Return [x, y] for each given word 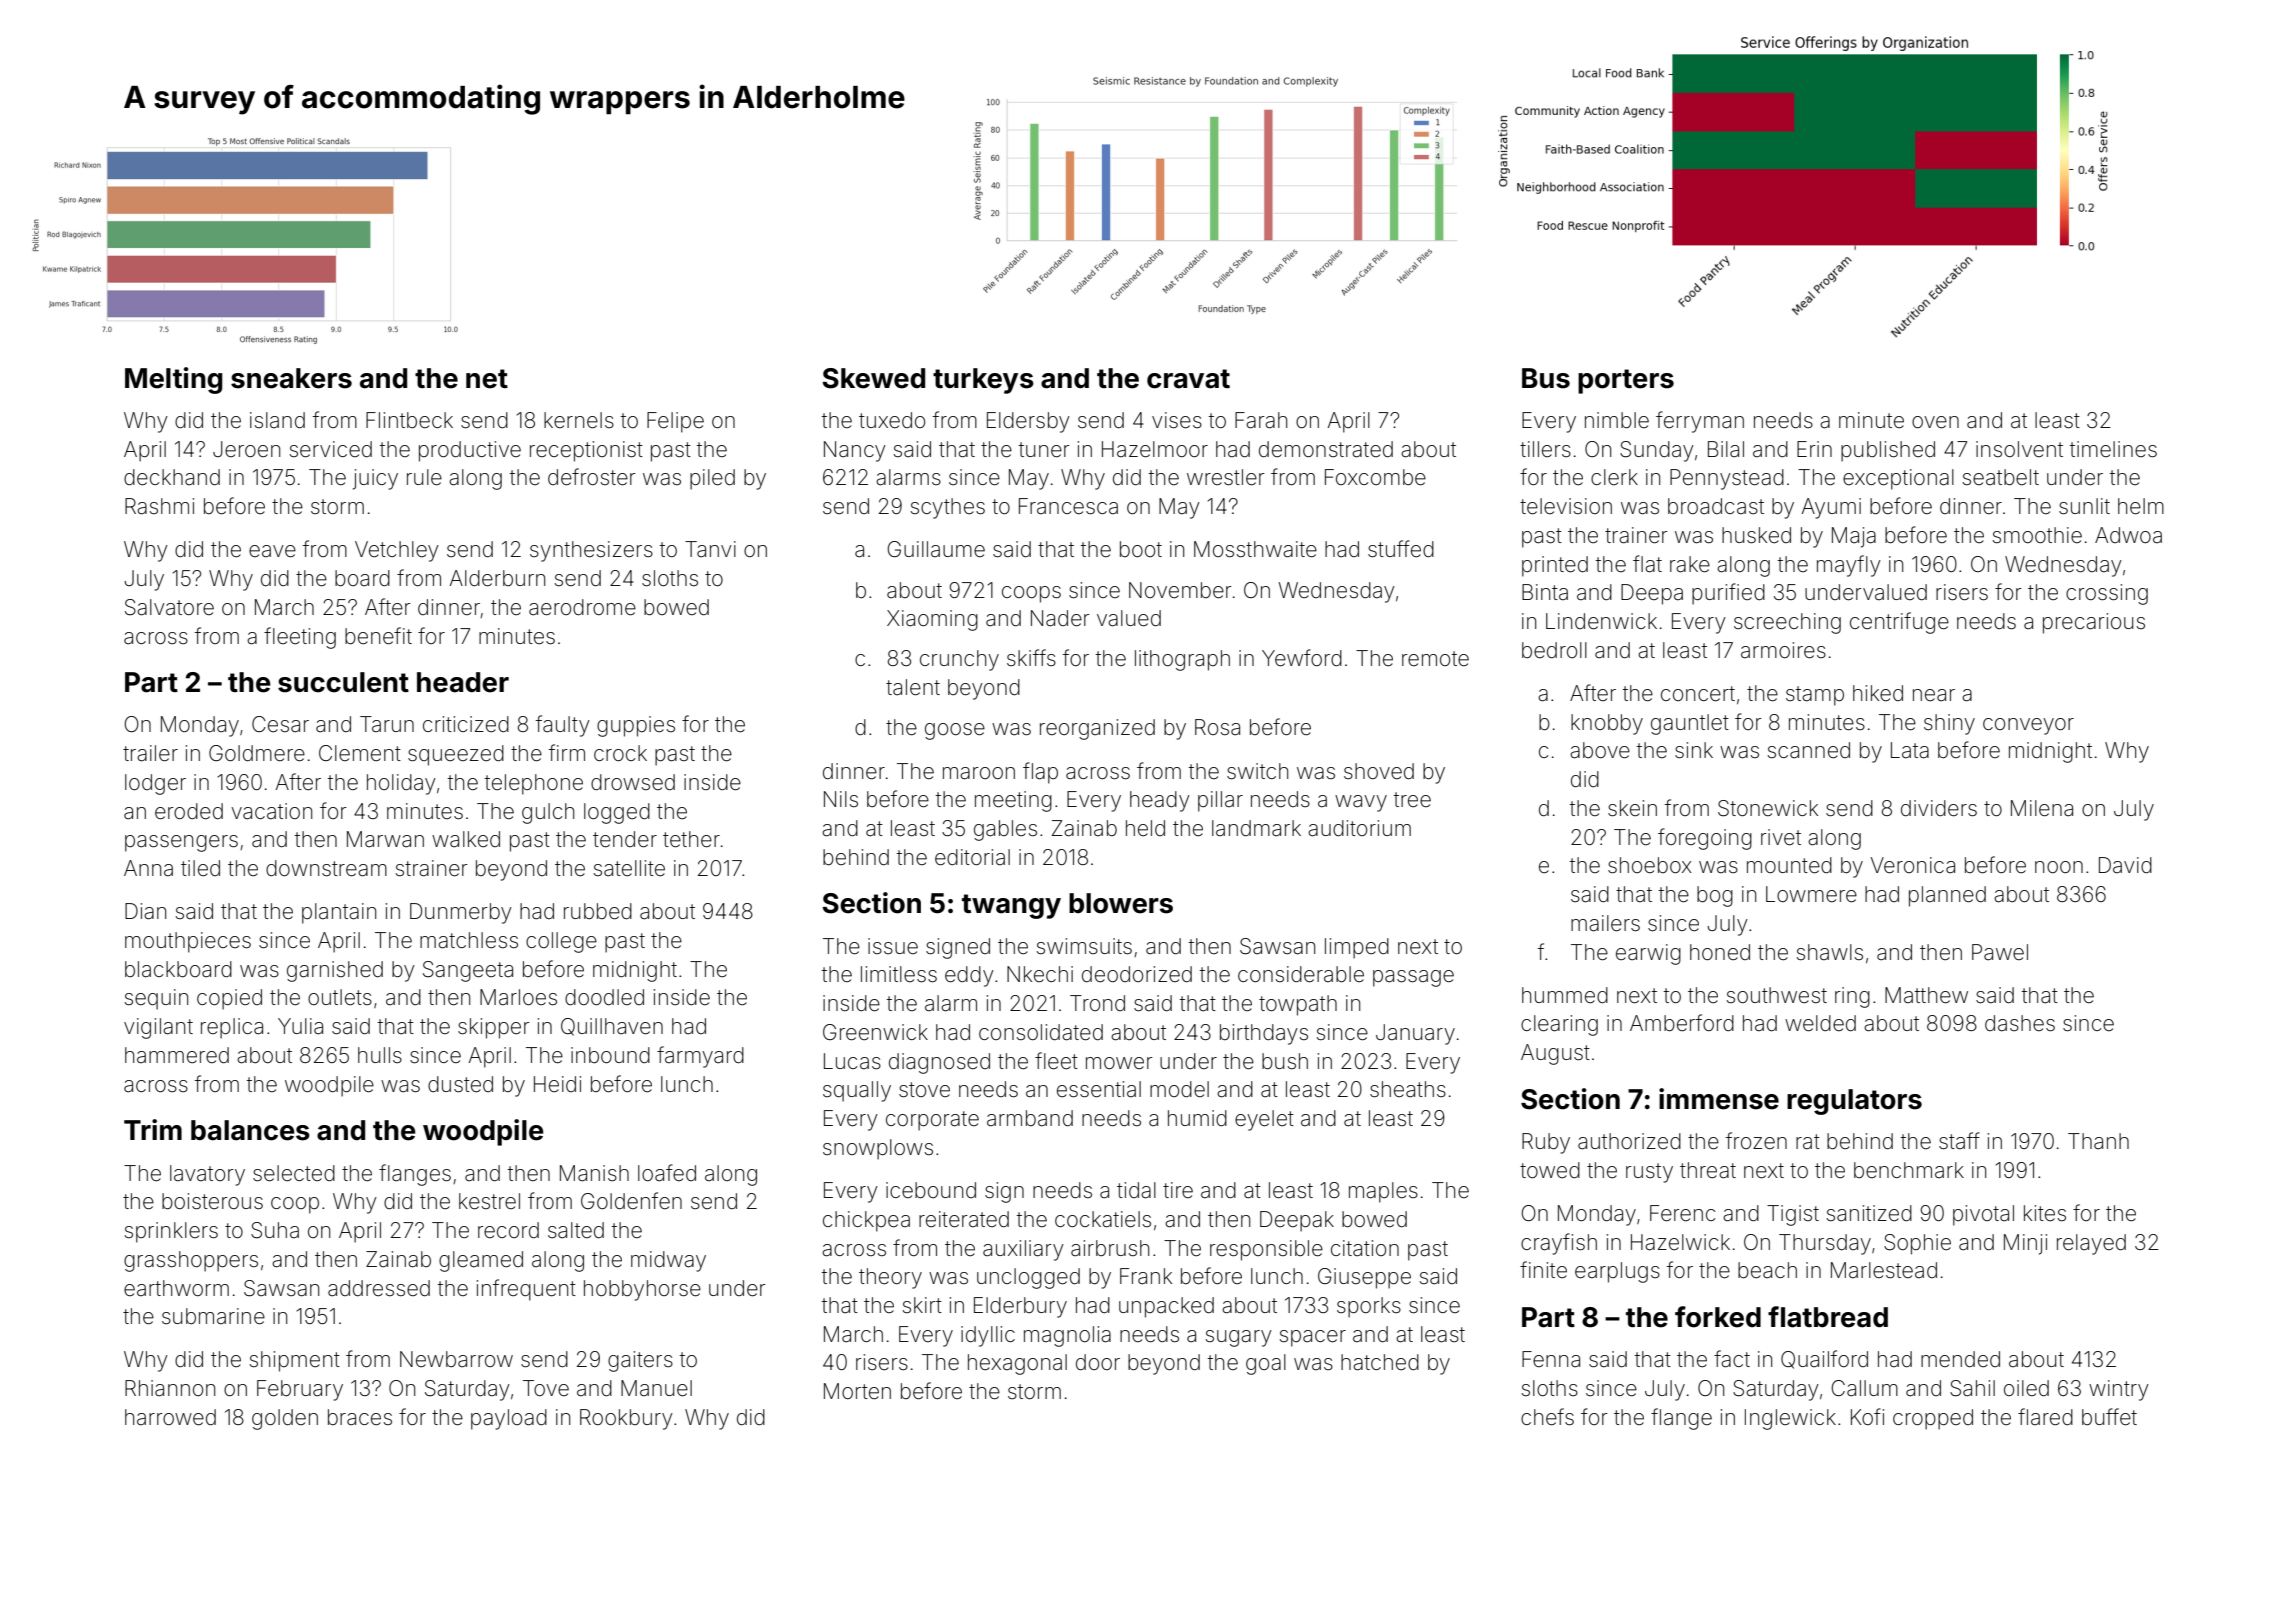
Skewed [873, 378]
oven [1935, 422]
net [487, 379]
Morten [857, 1391]
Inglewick [1790, 1419]
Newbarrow [456, 1359]
